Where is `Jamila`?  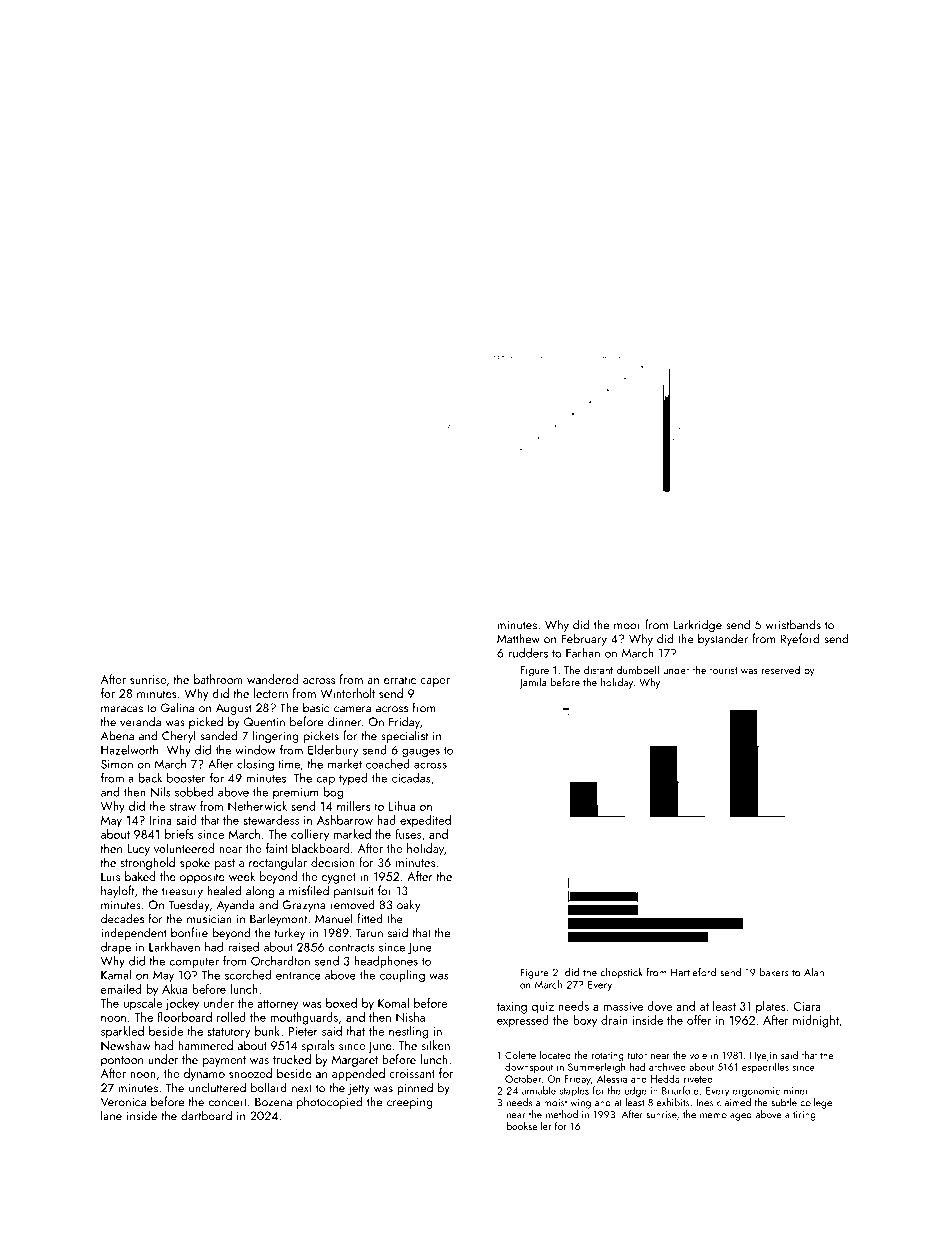
Jamila is located at coordinates (533, 683).
